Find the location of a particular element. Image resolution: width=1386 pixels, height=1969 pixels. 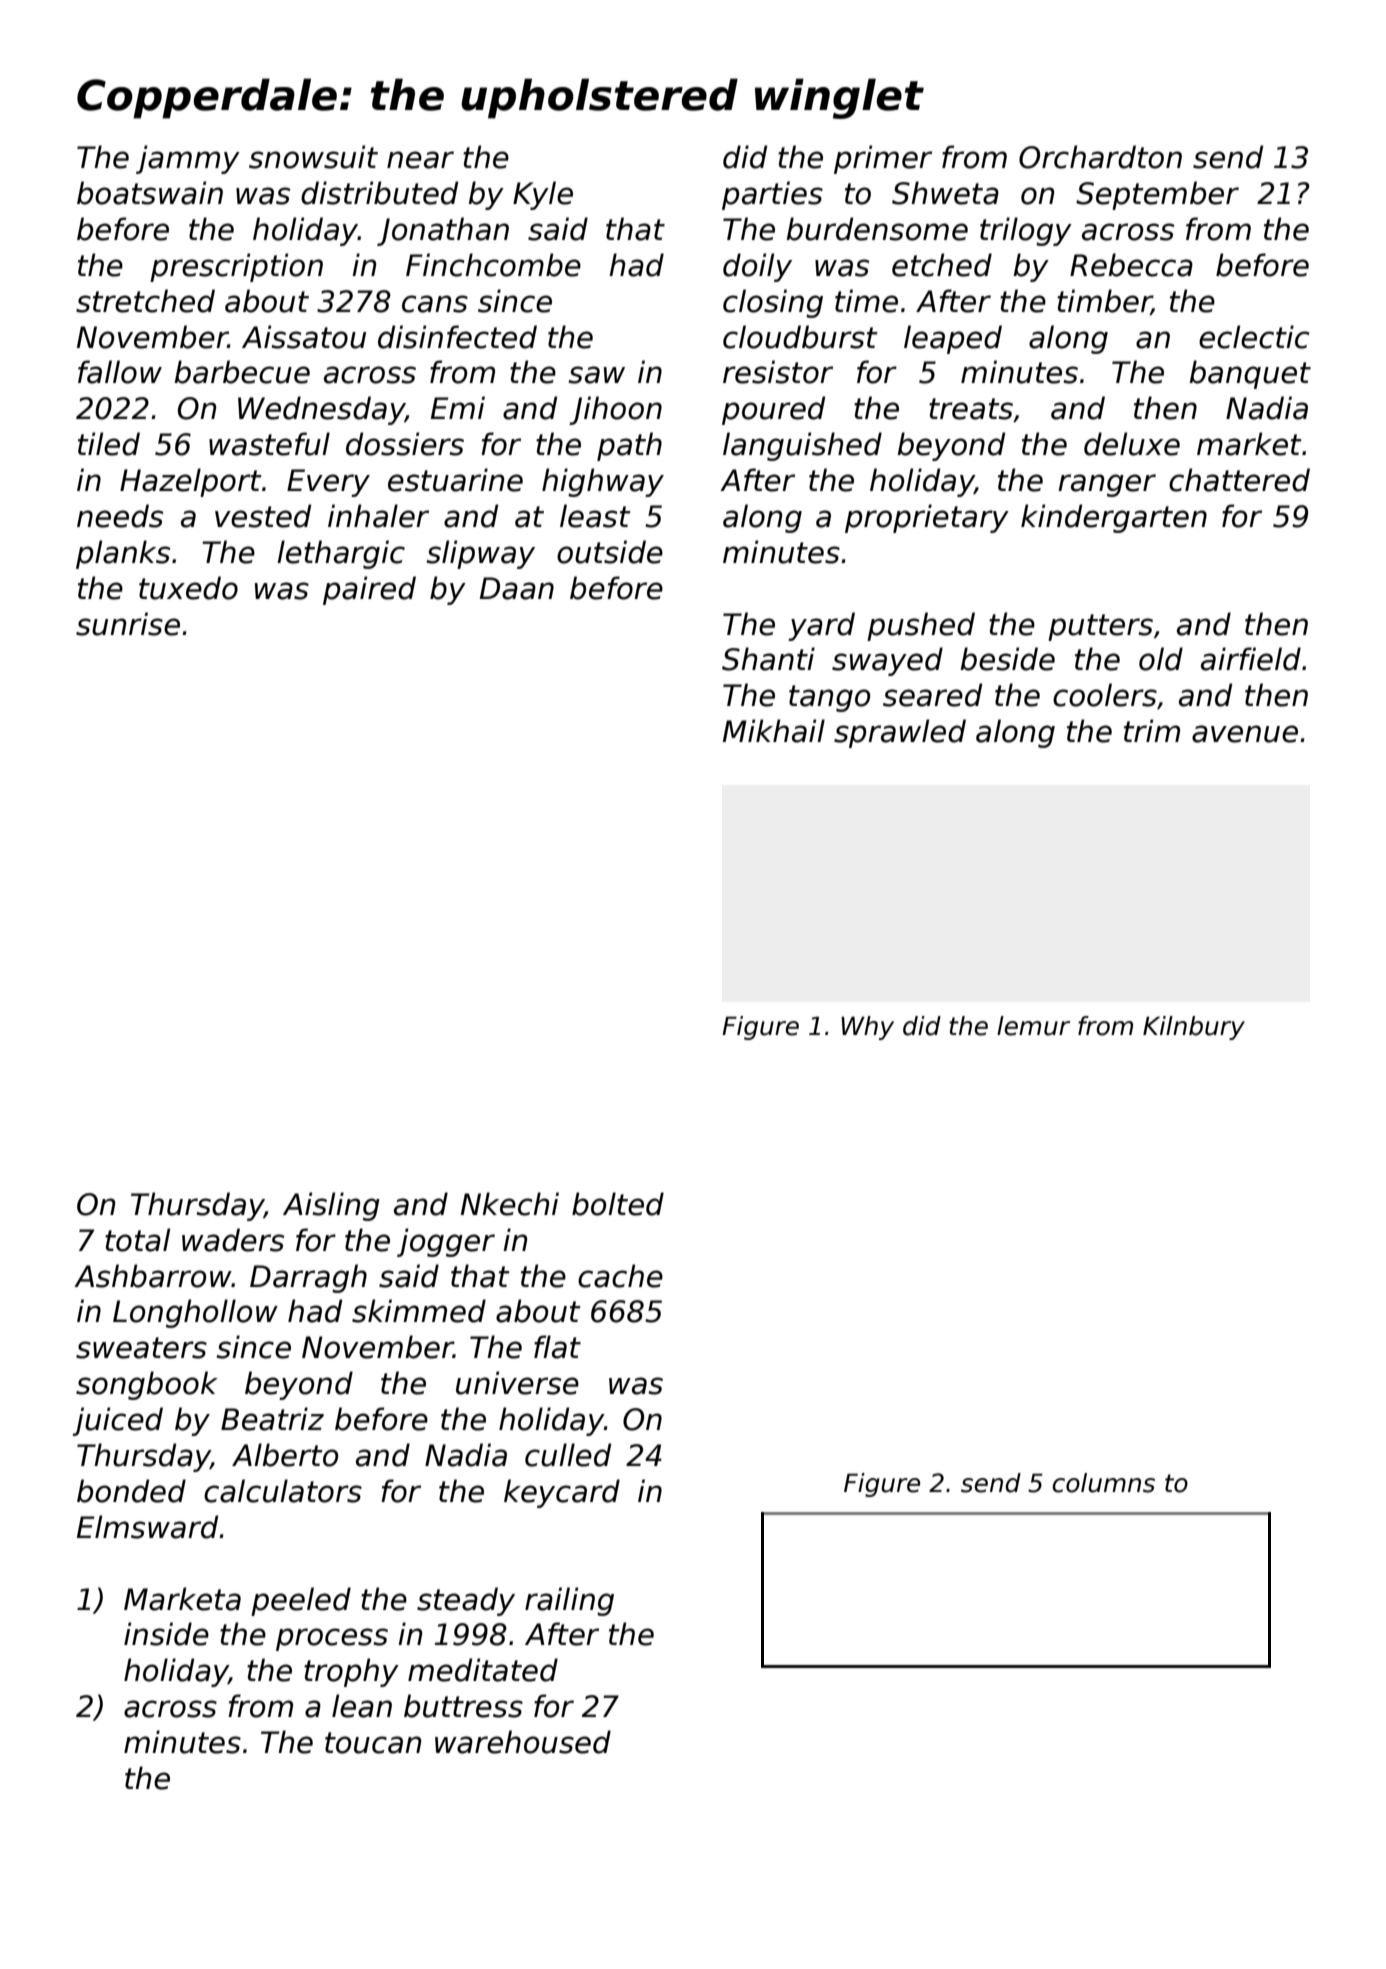

Darragh is located at coordinates (308, 1278).
